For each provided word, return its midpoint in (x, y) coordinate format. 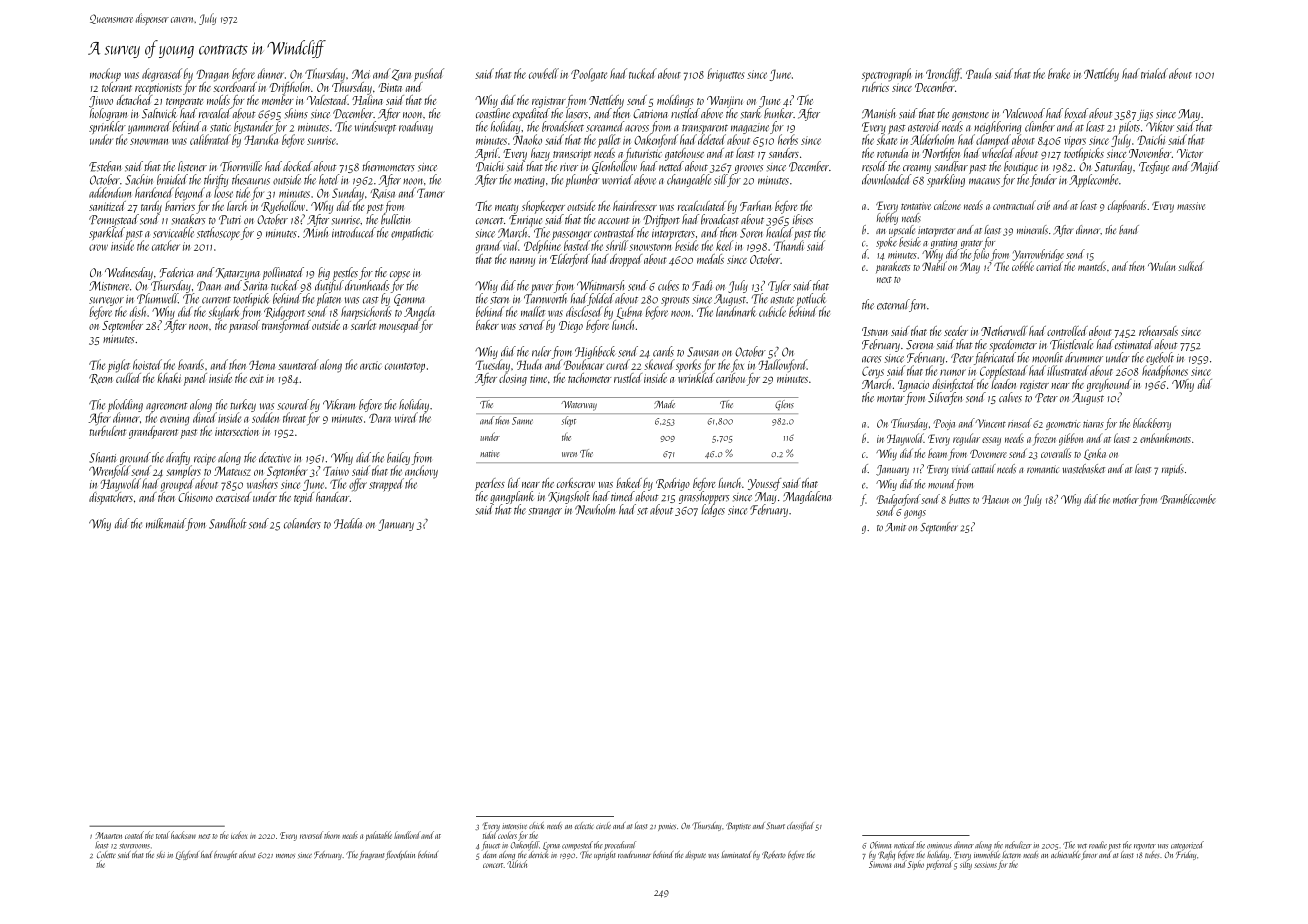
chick (536, 825)
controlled (1067, 331)
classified (800, 826)
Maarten (108, 835)
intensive (514, 826)
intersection (237, 431)
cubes (668, 285)
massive (1191, 206)
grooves (748, 169)
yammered (149, 127)
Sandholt (228, 523)
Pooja (944, 424)
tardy (151, 207)
